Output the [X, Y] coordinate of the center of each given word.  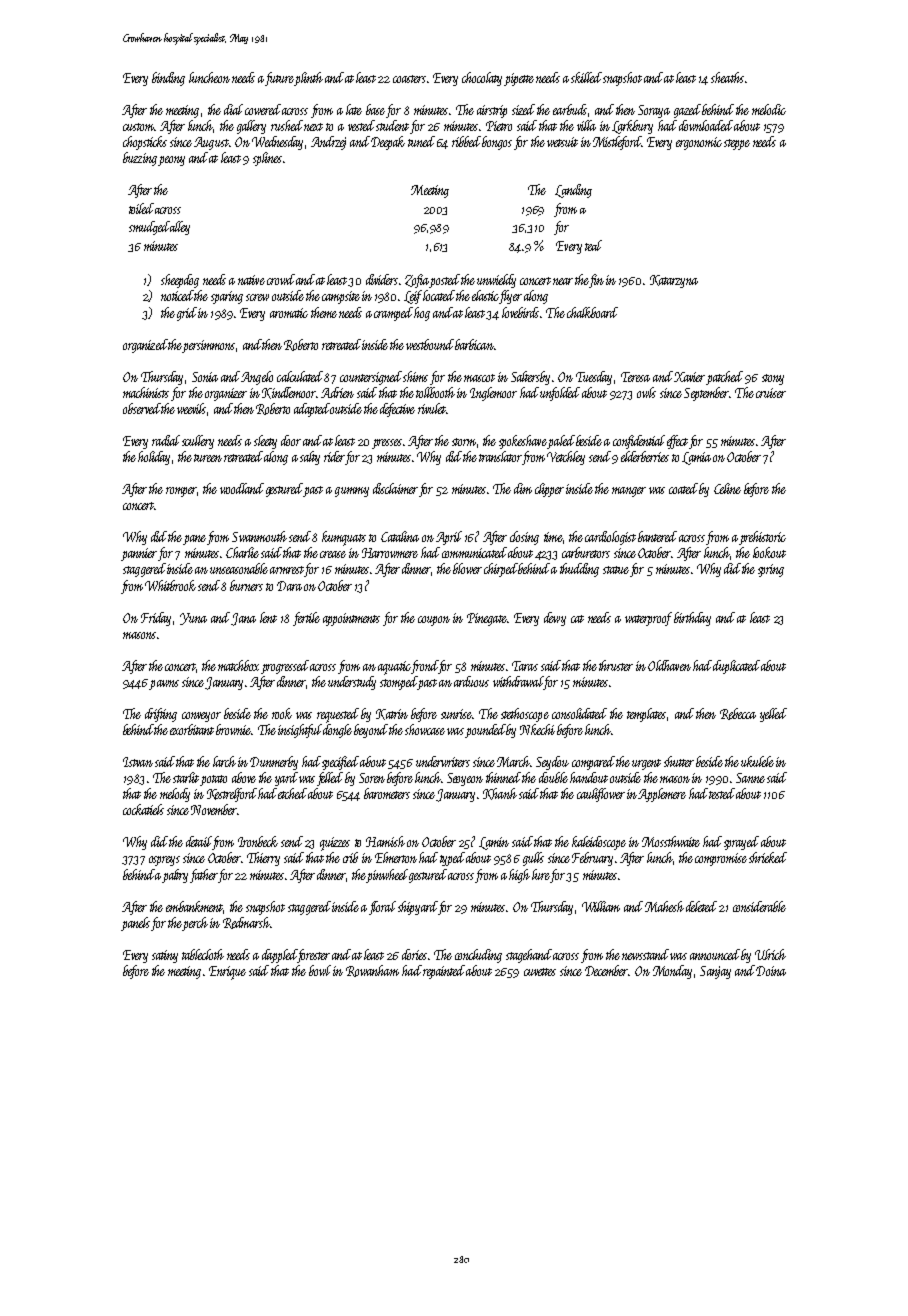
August [211, 143]
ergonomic [699, 143]
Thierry [263, 859]
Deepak [388, 143]
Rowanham [372, 971]
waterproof [648, 619]
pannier [139, 554]
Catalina [400, 536]
